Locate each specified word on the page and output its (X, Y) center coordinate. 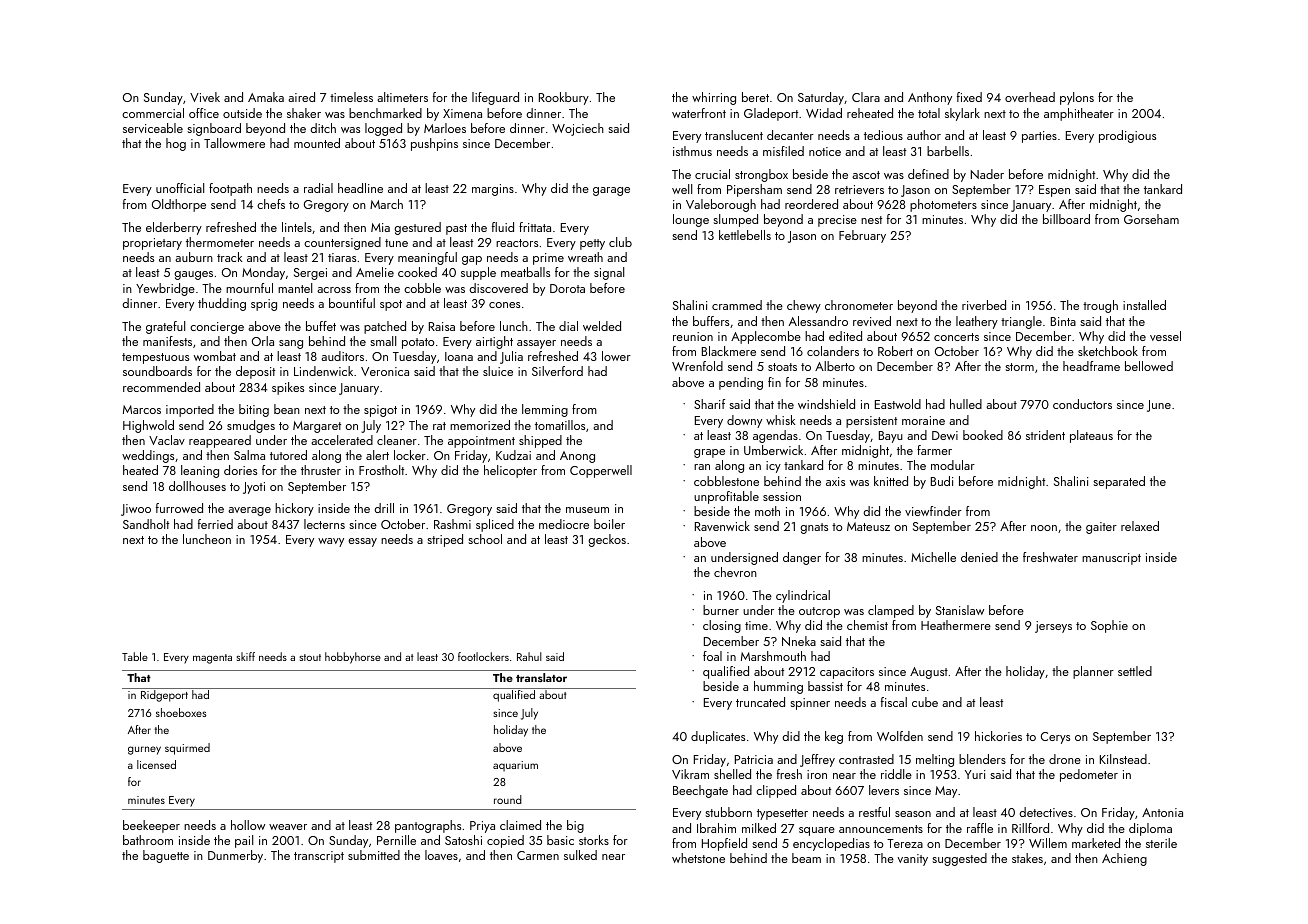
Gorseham (1151, 219)
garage (611, 191)
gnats (814, 528)
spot (391, 305)
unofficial (180, 188)
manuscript (1111, 559)
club (620, 242)
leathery (977, 322)
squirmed (187, 749)
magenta (212, 659)
